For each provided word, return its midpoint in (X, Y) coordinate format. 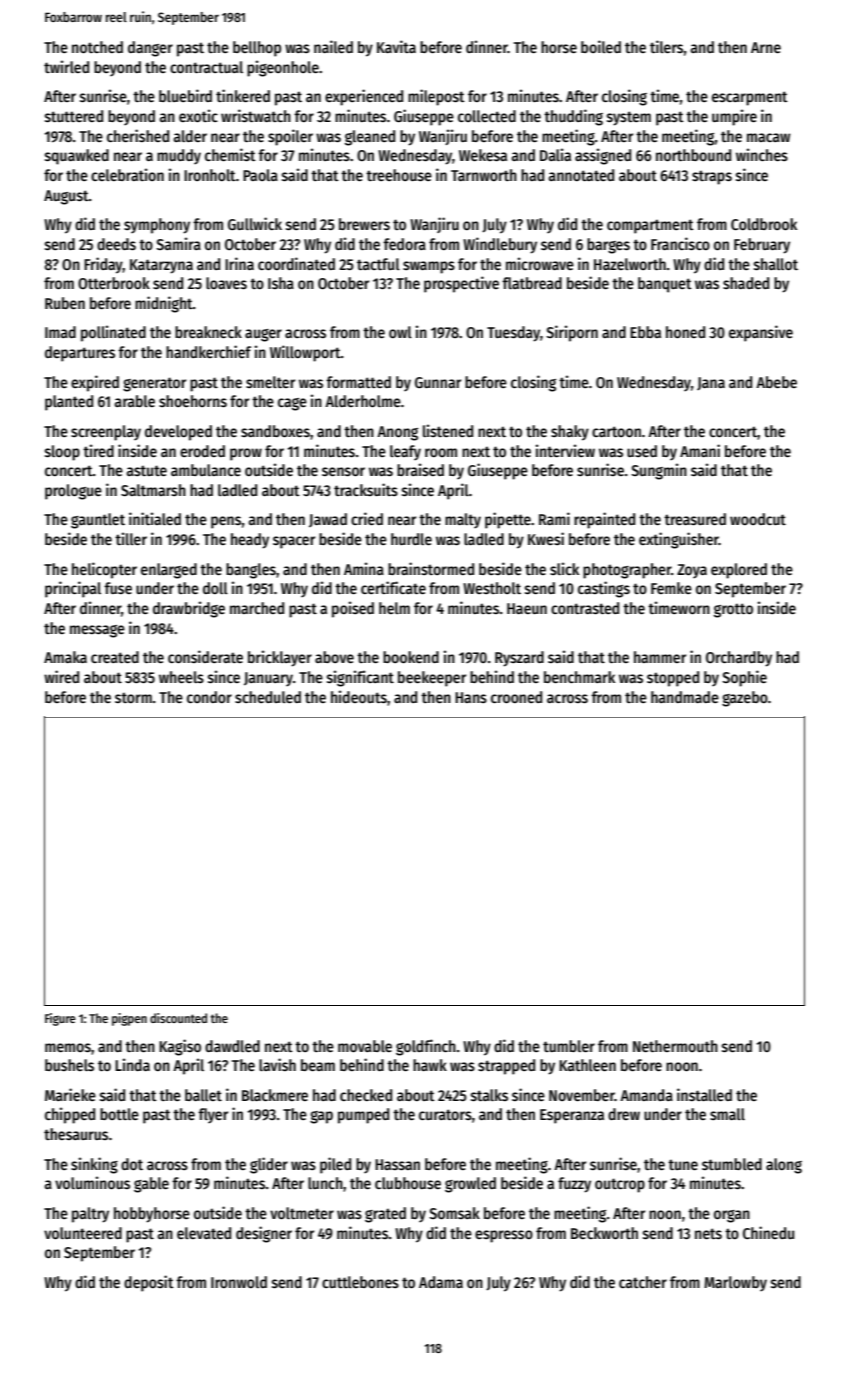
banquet (665, 285)
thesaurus (76, 1134)
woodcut (758, 519)
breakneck (208, 332)
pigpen (129, 1019)
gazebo (745, 699)
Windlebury (500, 245)
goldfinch (426, 1047)
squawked (77, 157)
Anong (397, 433)
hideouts (359, 697)
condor (209, 697)
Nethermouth (675, 1046)
